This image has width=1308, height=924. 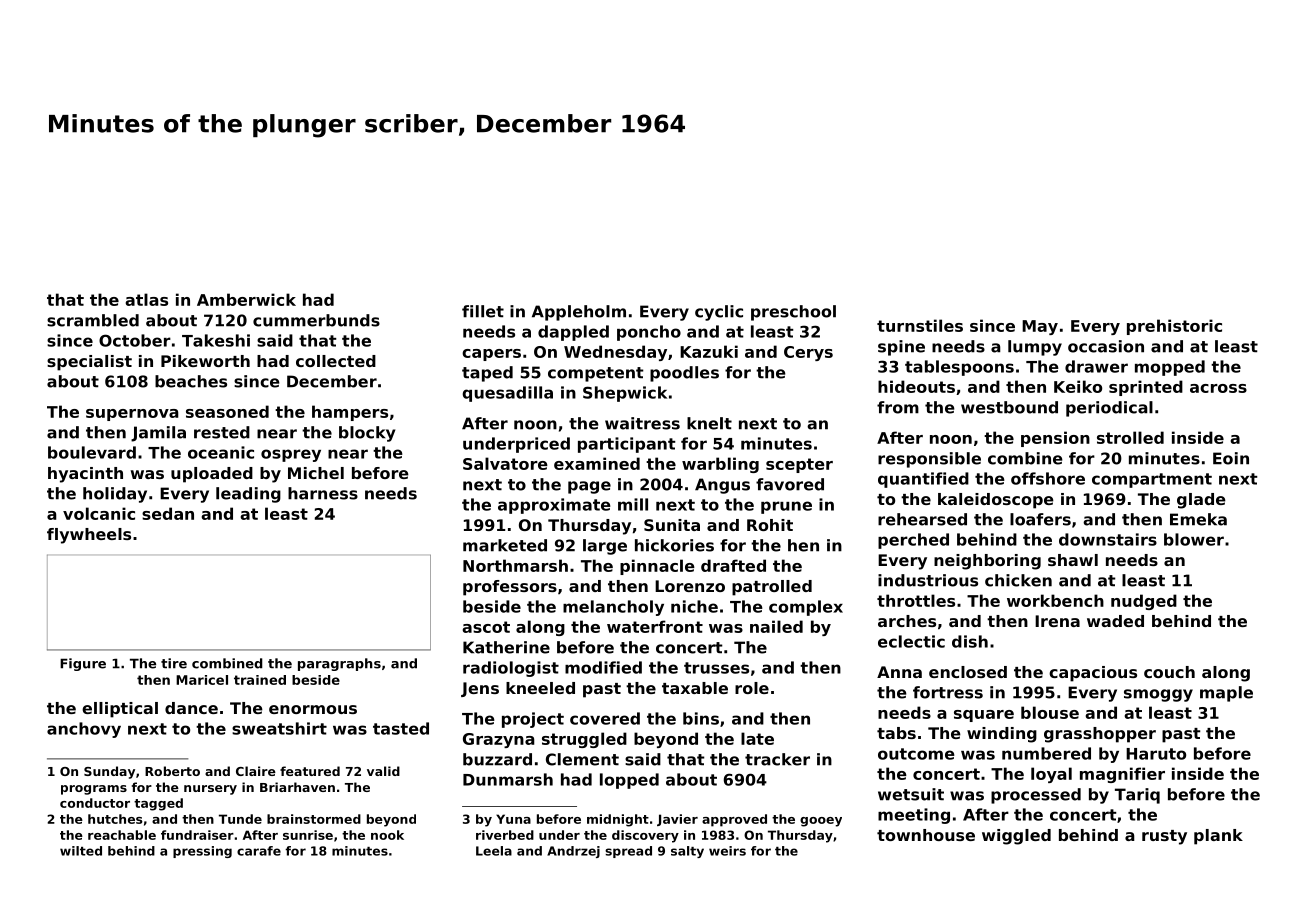 I want to click on supernova, so click(x=132, y=415).
